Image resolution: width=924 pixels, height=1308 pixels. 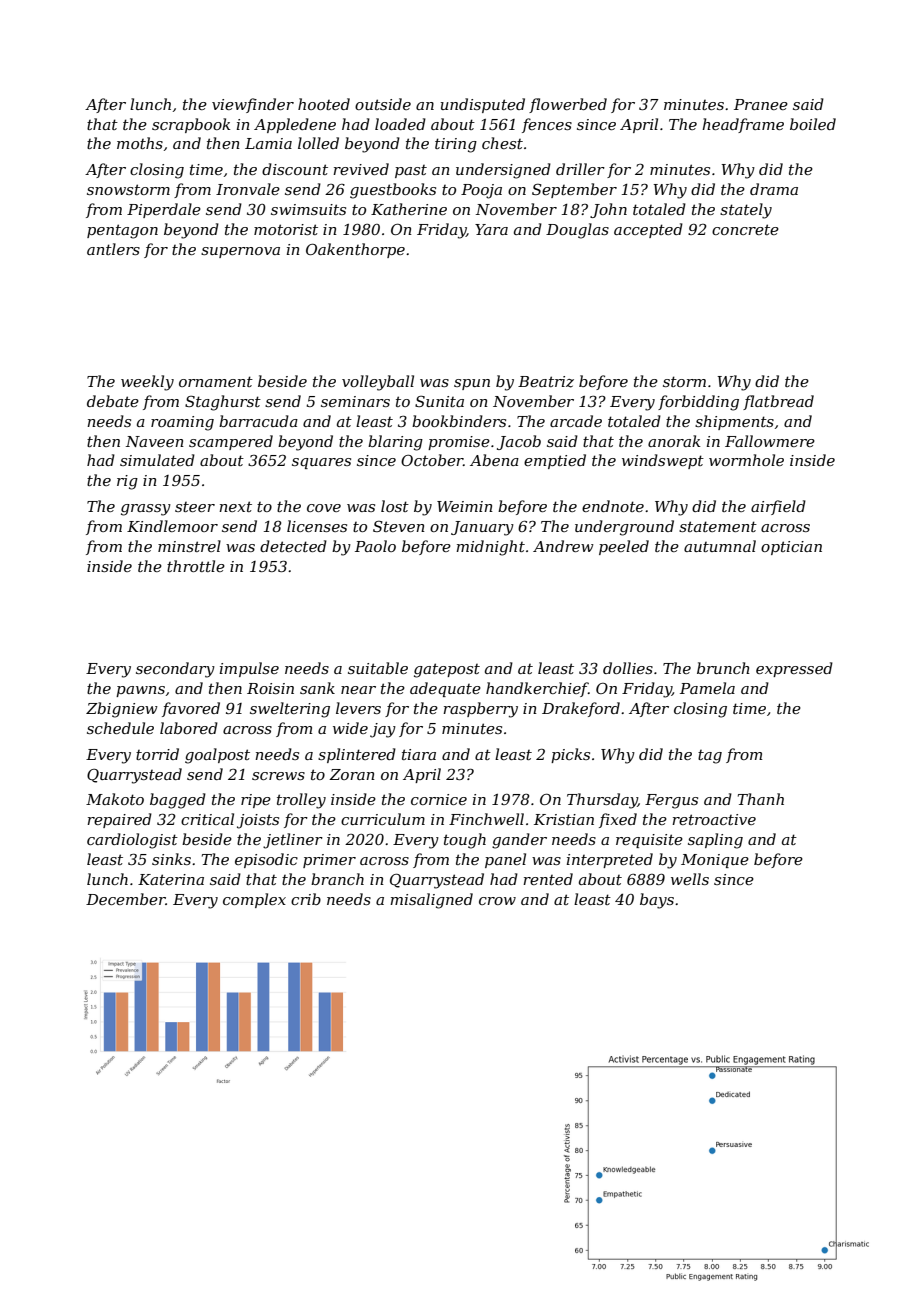 I want to click on Steven, so click(x=399, y=526).
